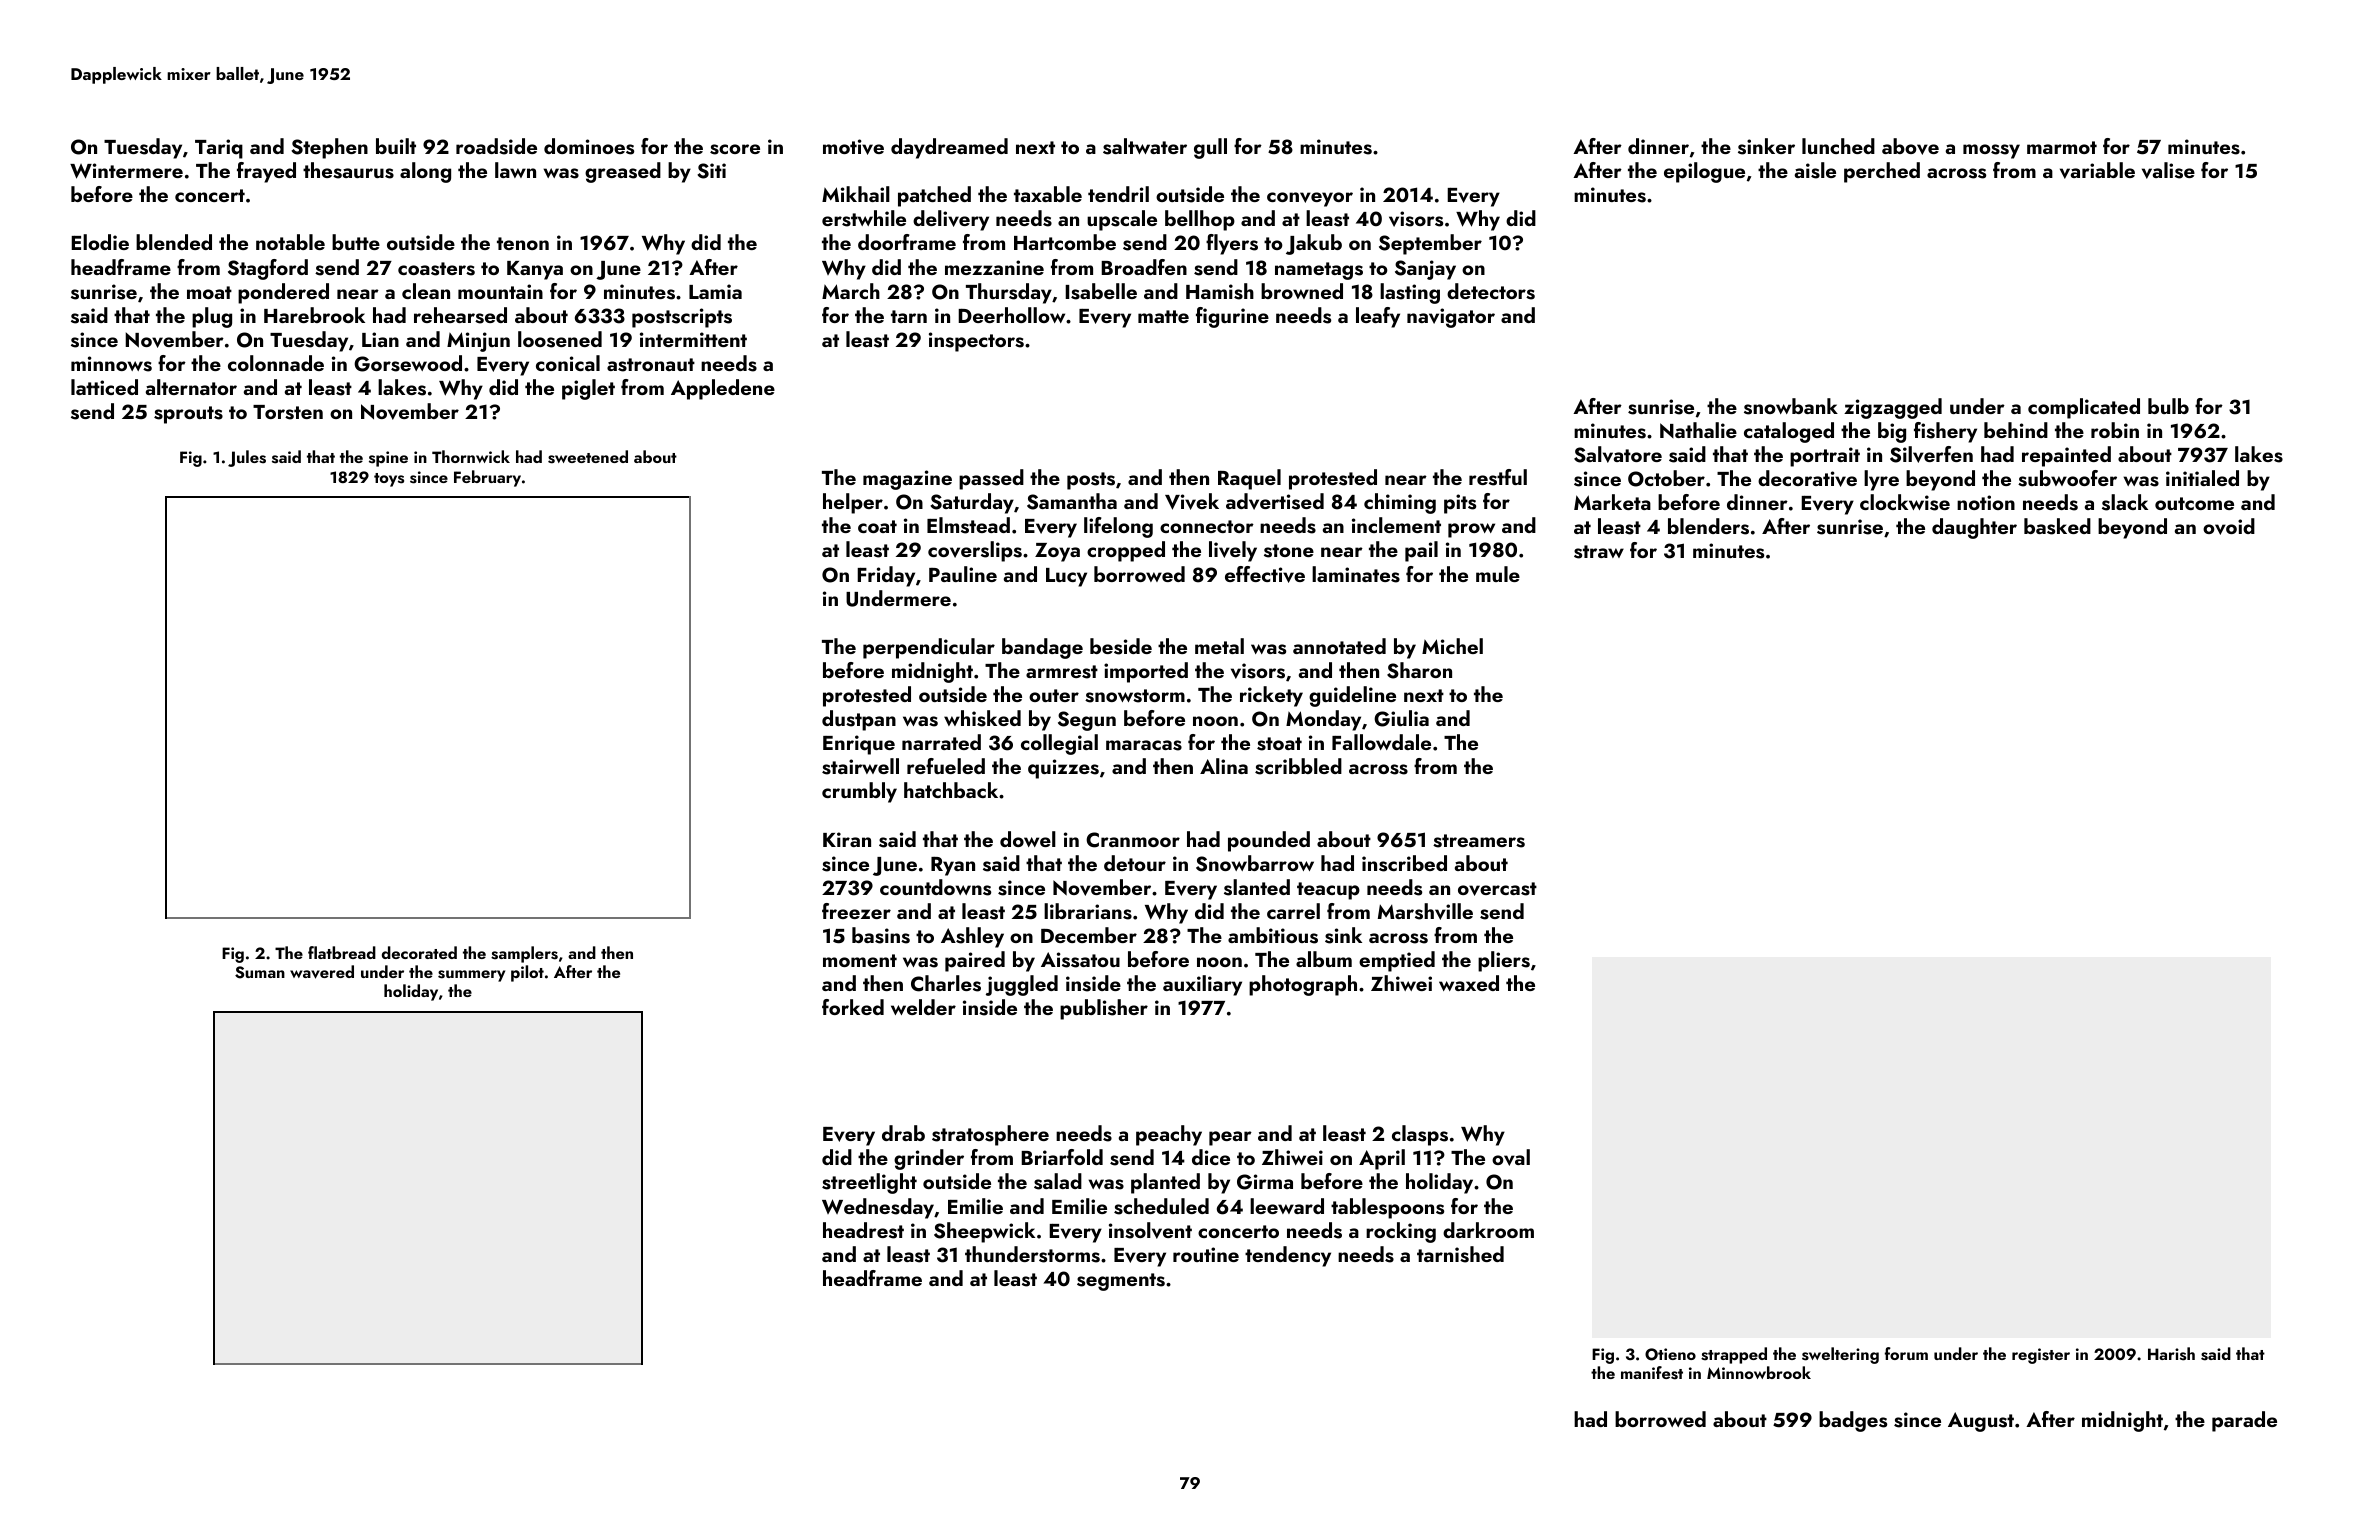 This document has height=1527, width=2359. What do you see at coordinates (1144, 267) in the document?
I see `Broadfen` at bounding box center [1144, 267].
